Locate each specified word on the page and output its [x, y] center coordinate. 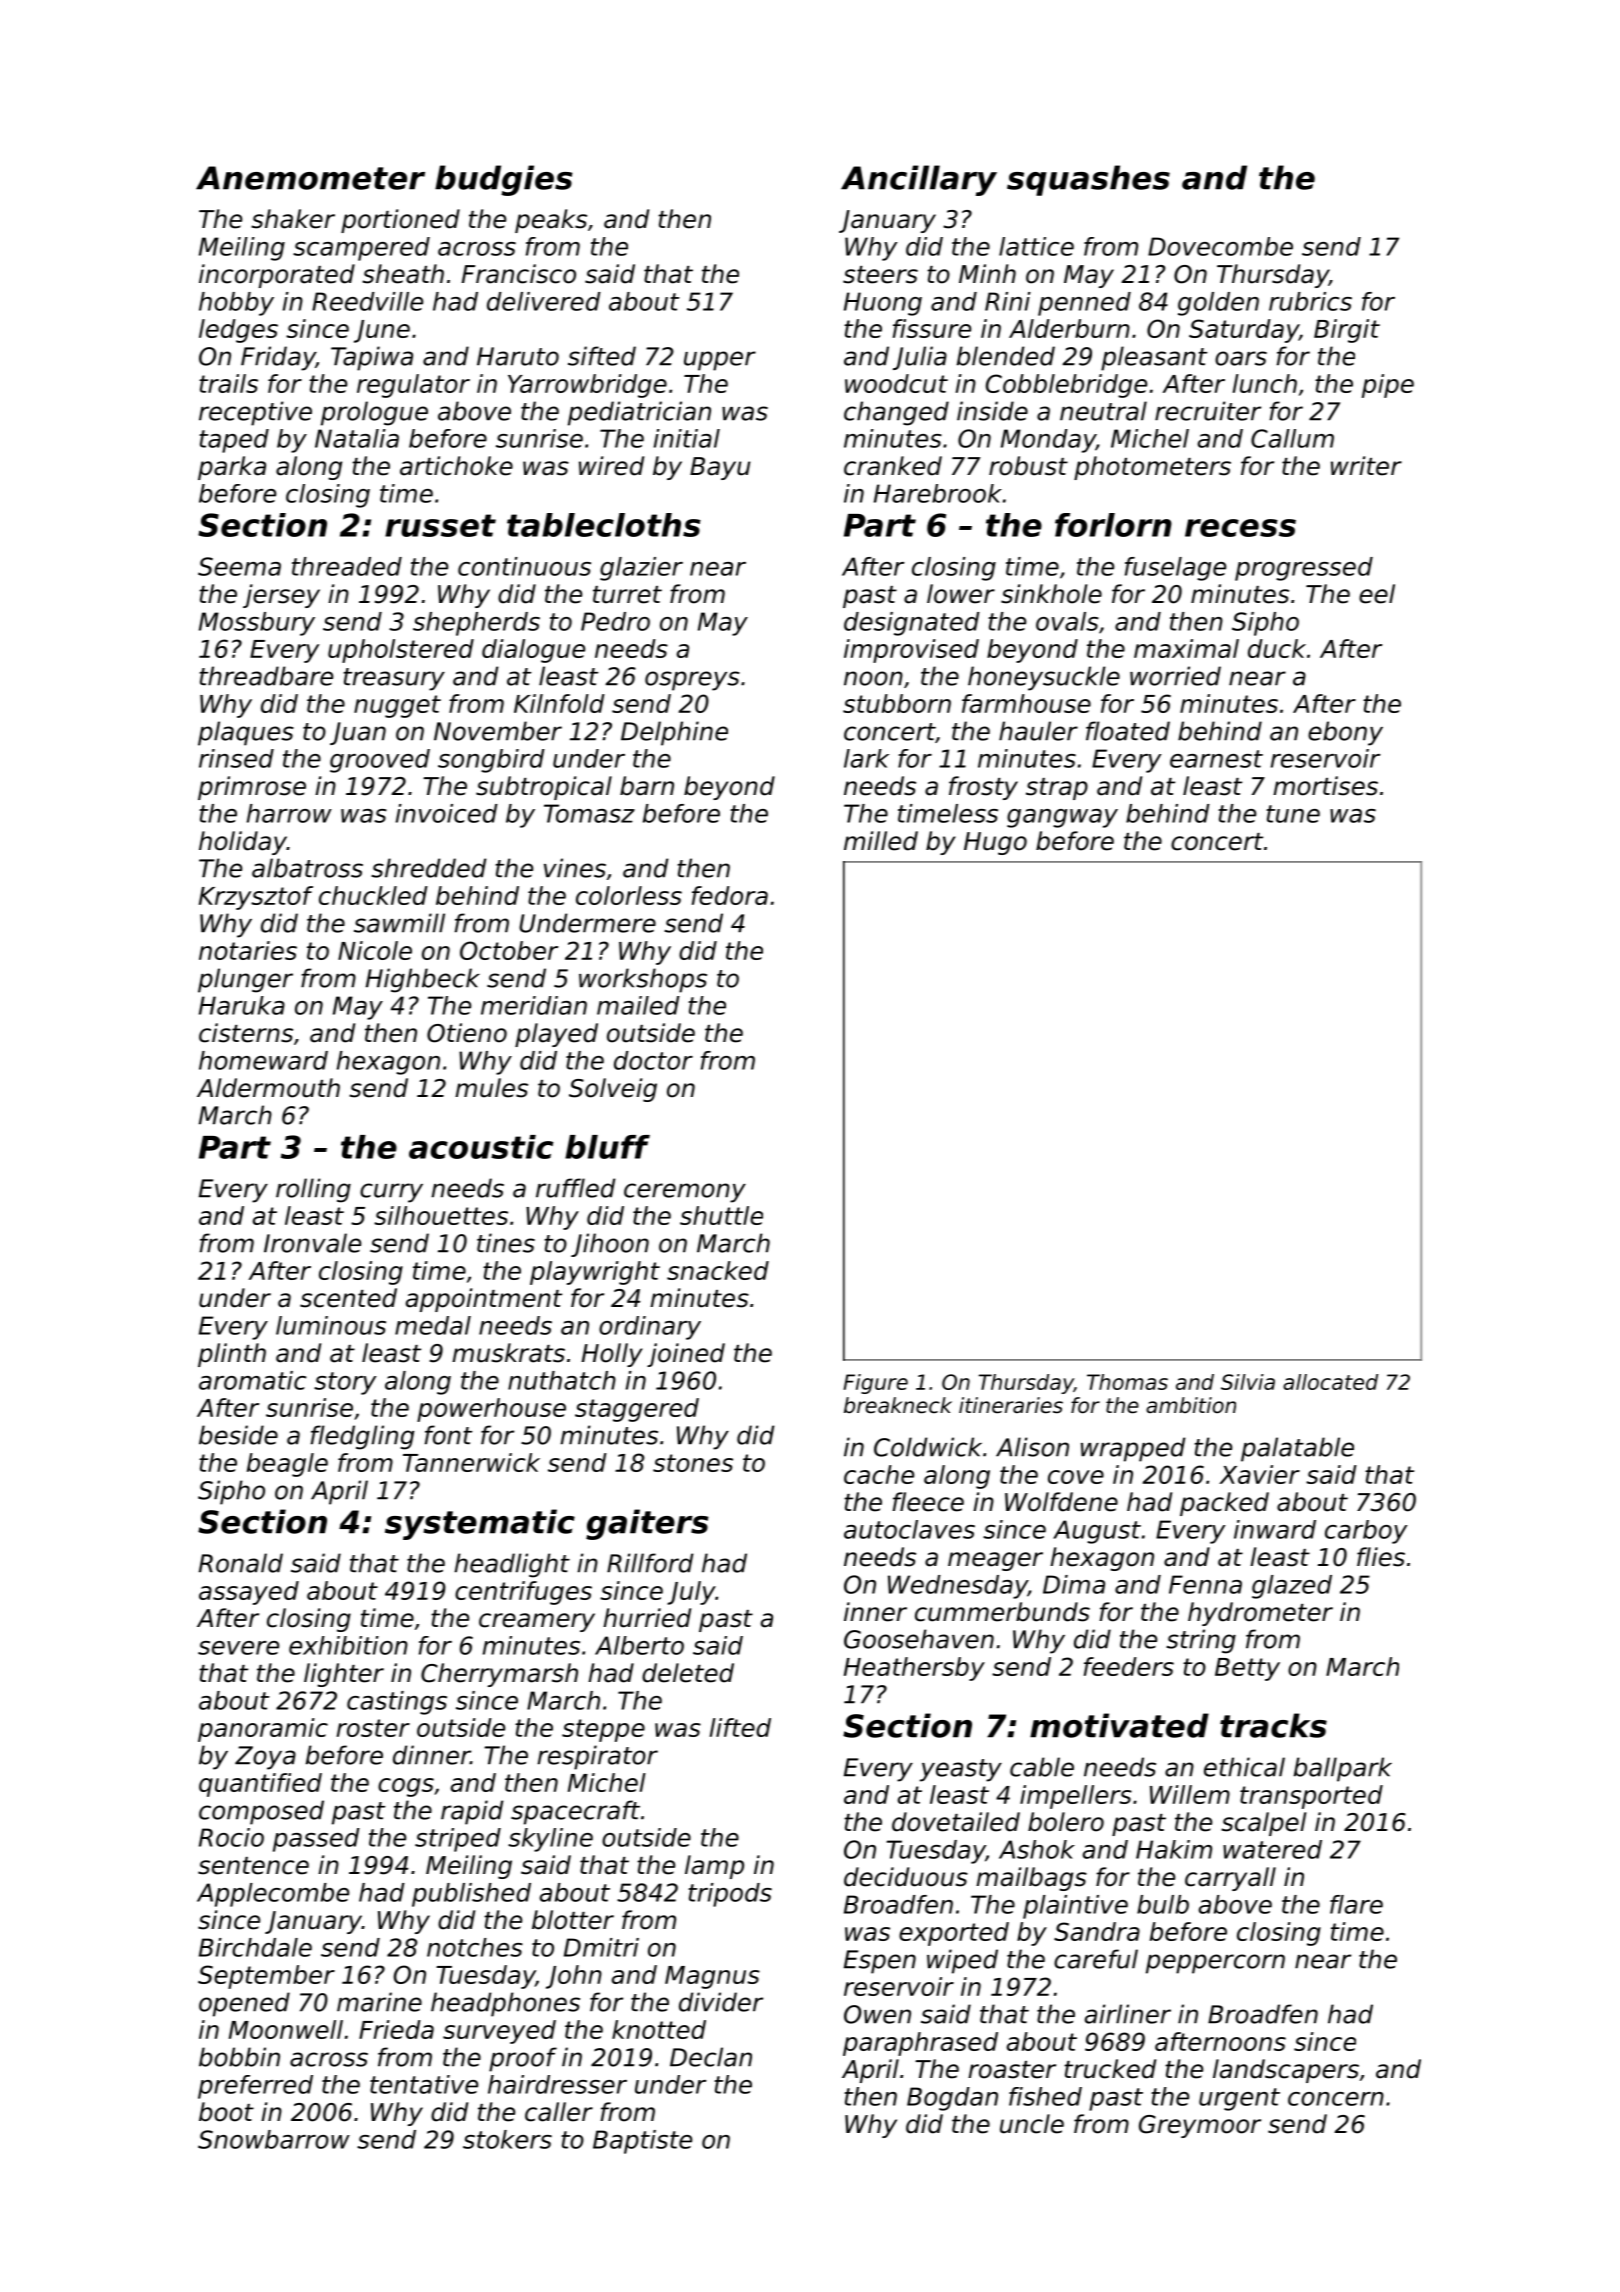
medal [433, 1325]
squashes [1088, 180]
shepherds [476, 624]
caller [559, 2112]
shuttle [721, 1215]
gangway [1062, 818]
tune [1293, 814]
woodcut [896, 383]
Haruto [518, 356]
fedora [730, 895]
